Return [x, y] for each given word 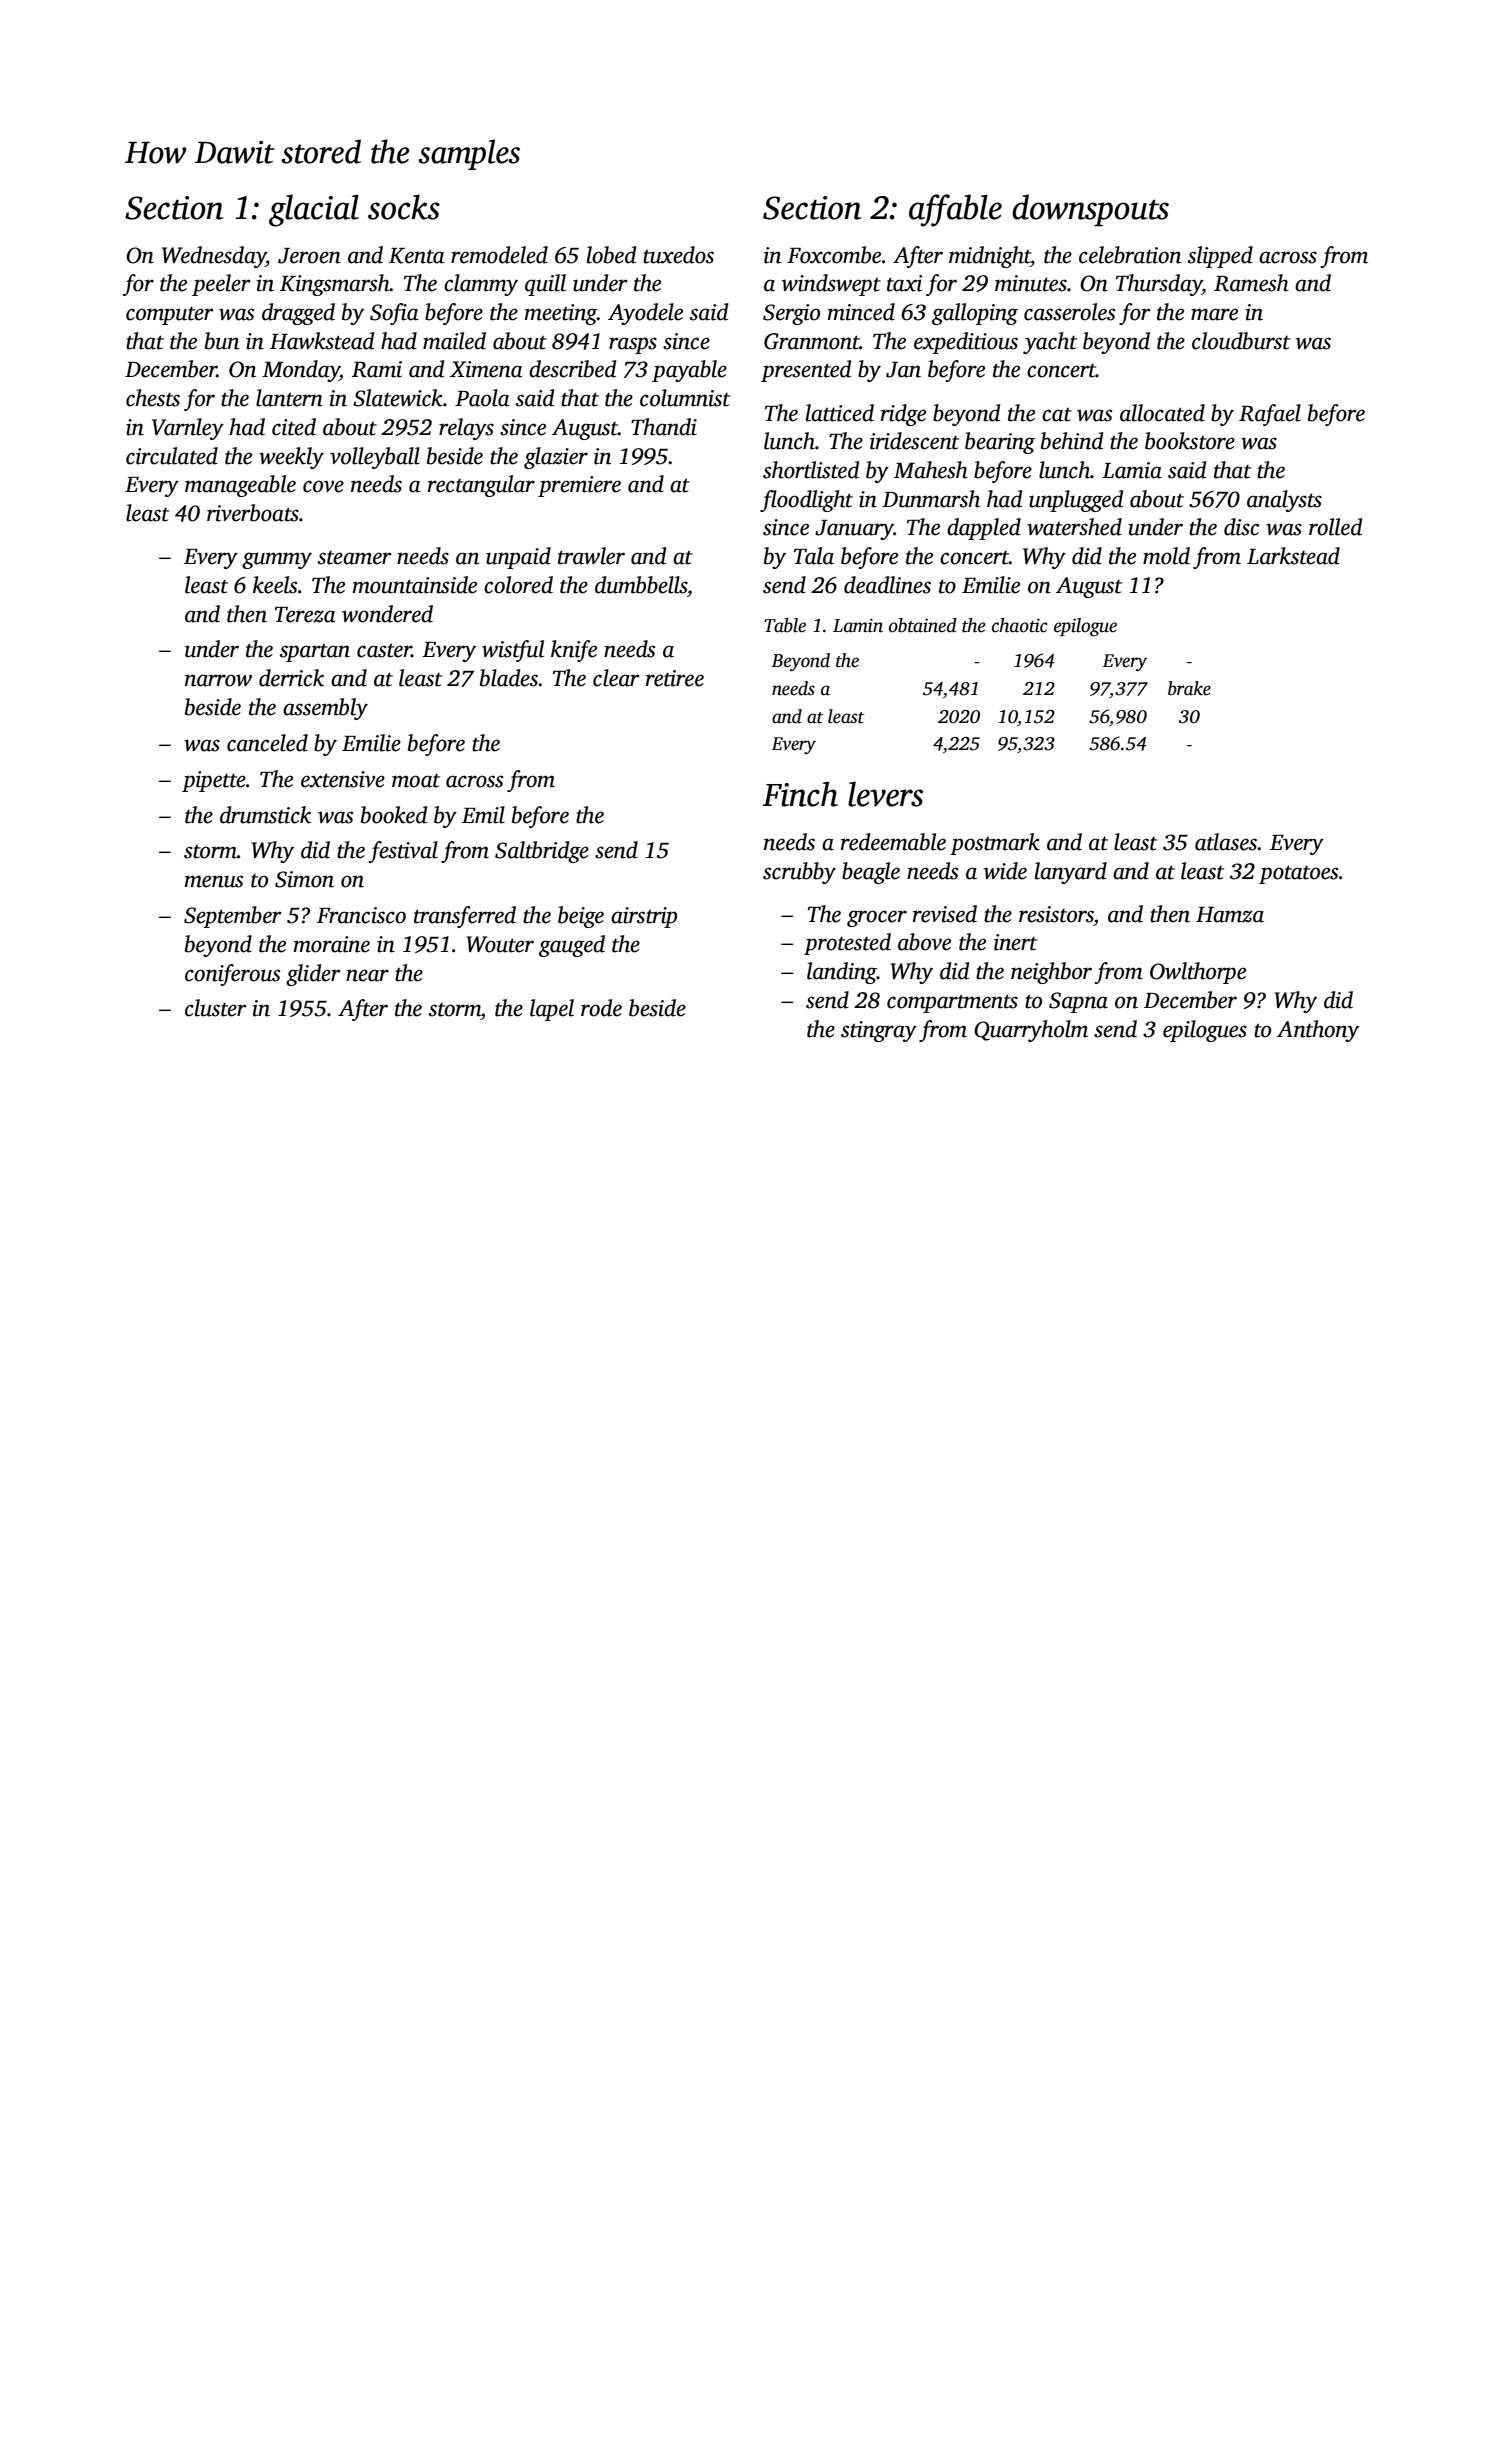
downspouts [1090, 210]
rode [601, 1008]
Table [785, 625]
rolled [1335, 527]
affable [955, 210]
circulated [172, 456]
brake [1189, 688]
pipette [214, 781]
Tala [814, 556]
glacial [314, 210]
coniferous [232, 975]
